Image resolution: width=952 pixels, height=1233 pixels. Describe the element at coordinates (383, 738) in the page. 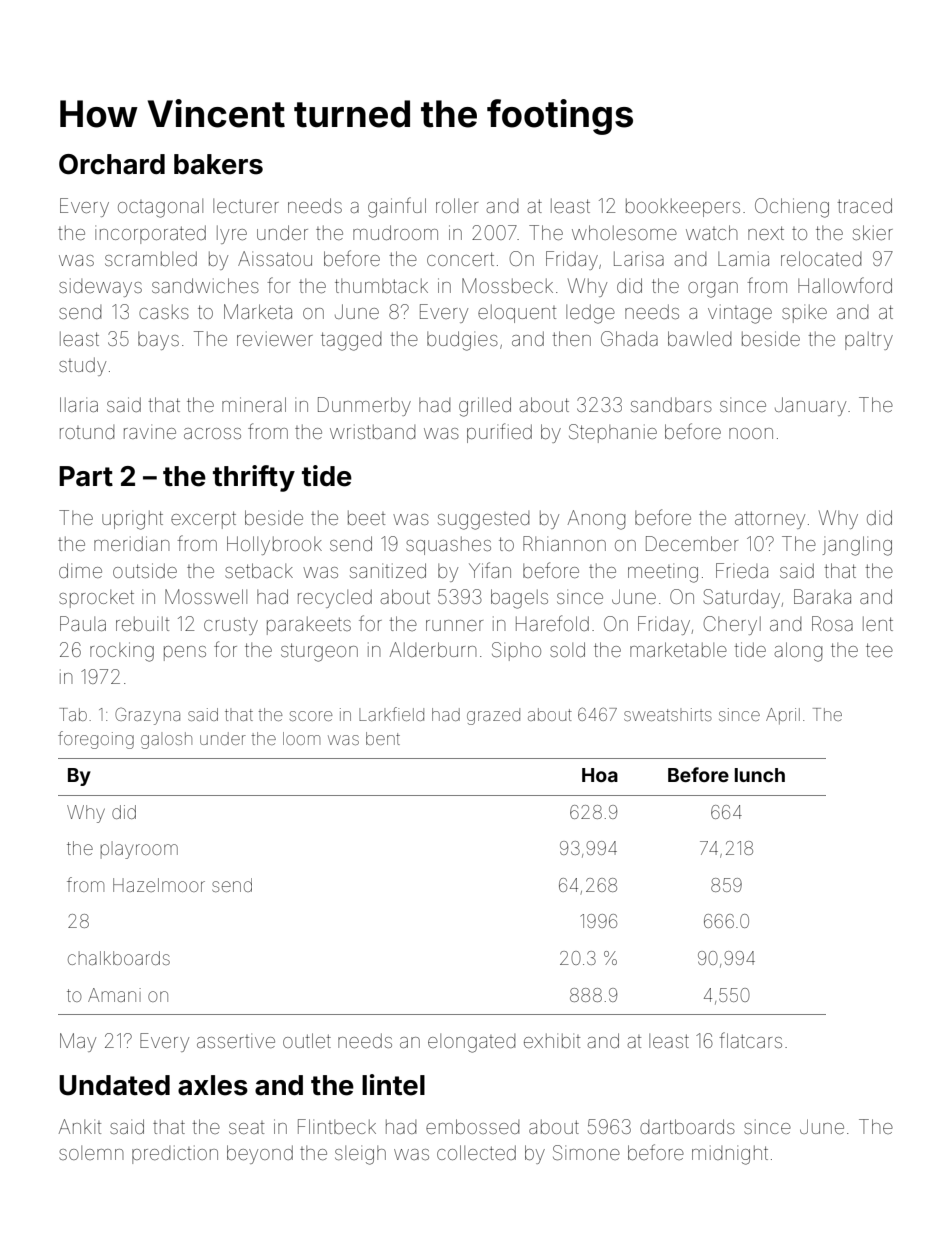

I see `bent` at that location.
